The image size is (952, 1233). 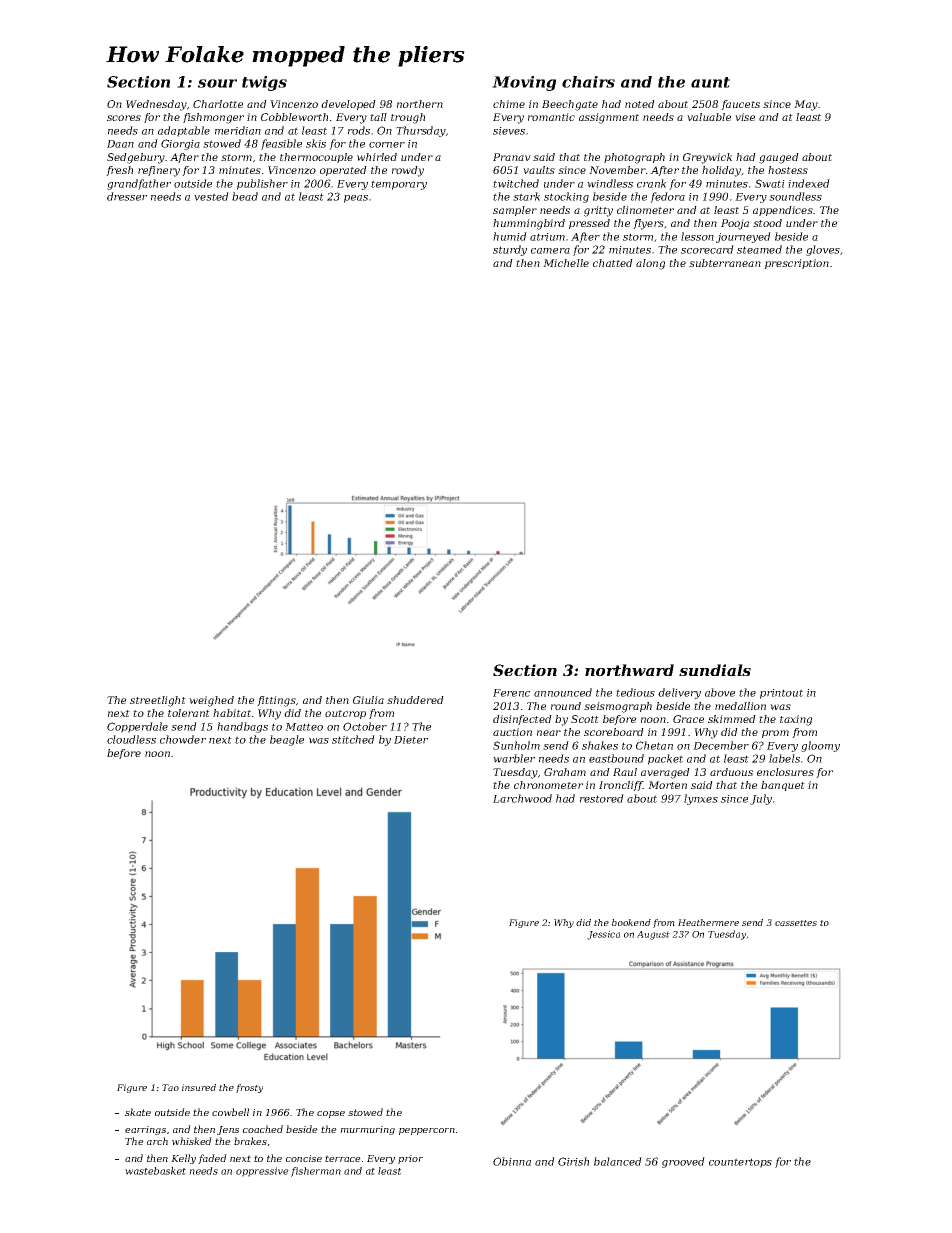 I want to click on earrings, so click(x=145, y=1130).
